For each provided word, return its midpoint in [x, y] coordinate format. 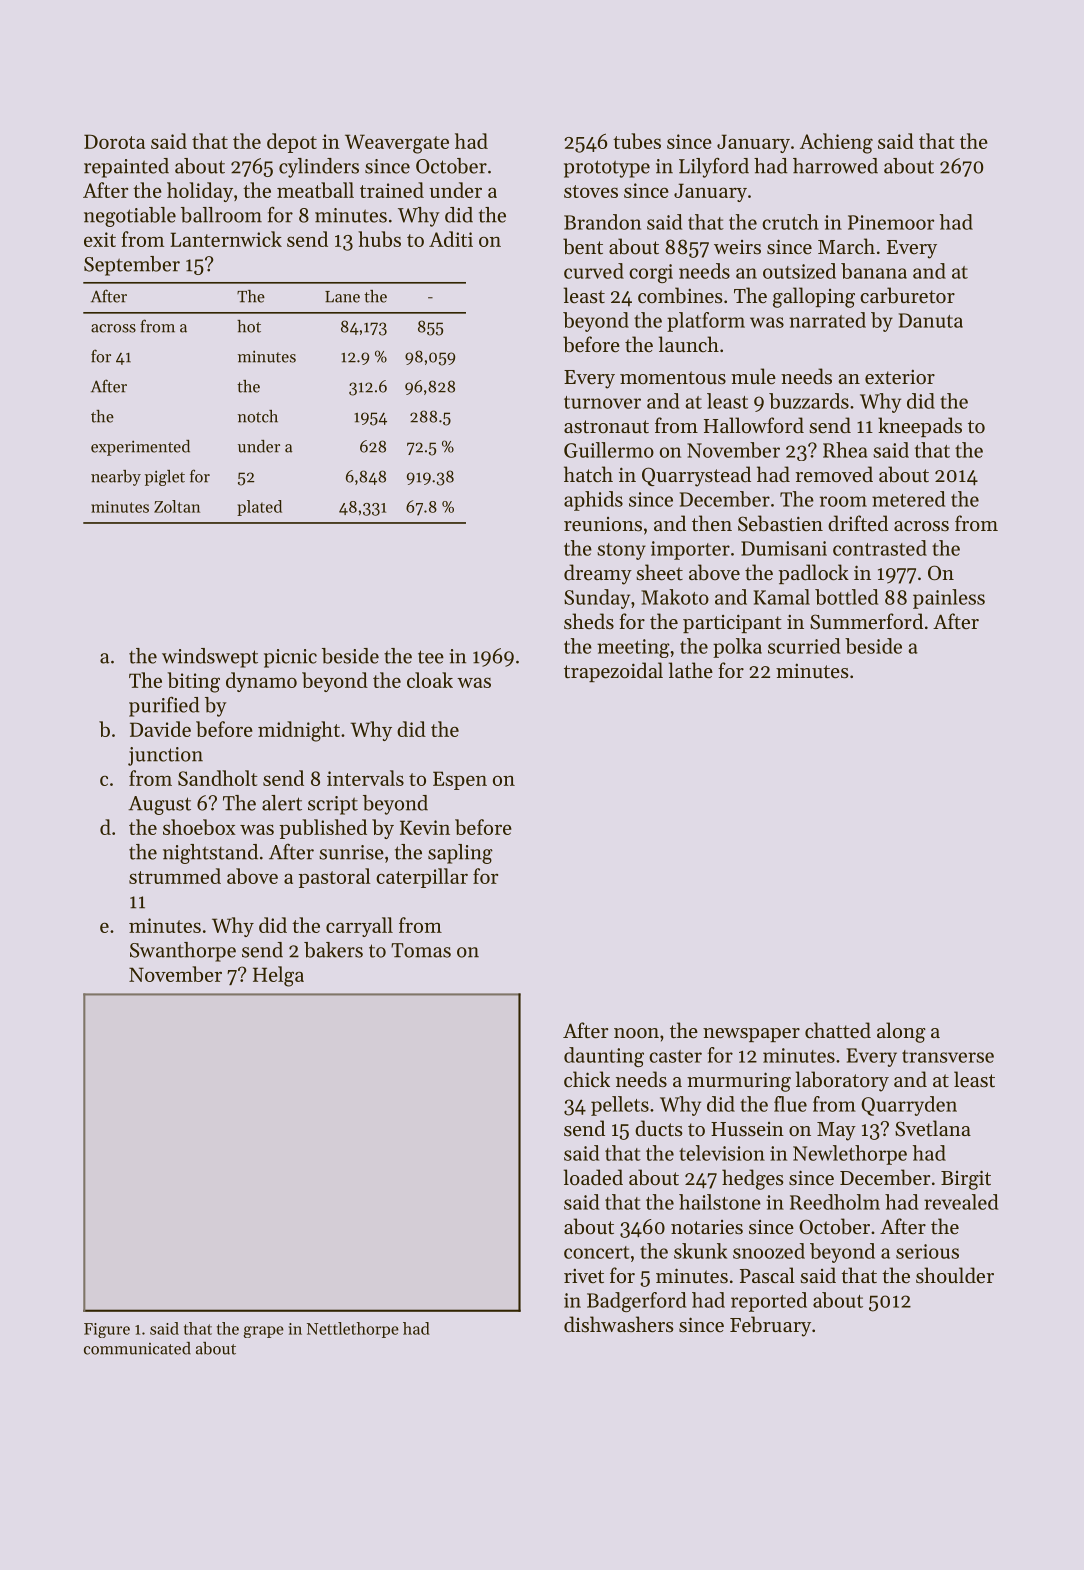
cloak [430, 680]
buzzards [809, 401]
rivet [584, 1276]
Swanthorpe [183, 952]
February [770, 1326]
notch [258, 416]
